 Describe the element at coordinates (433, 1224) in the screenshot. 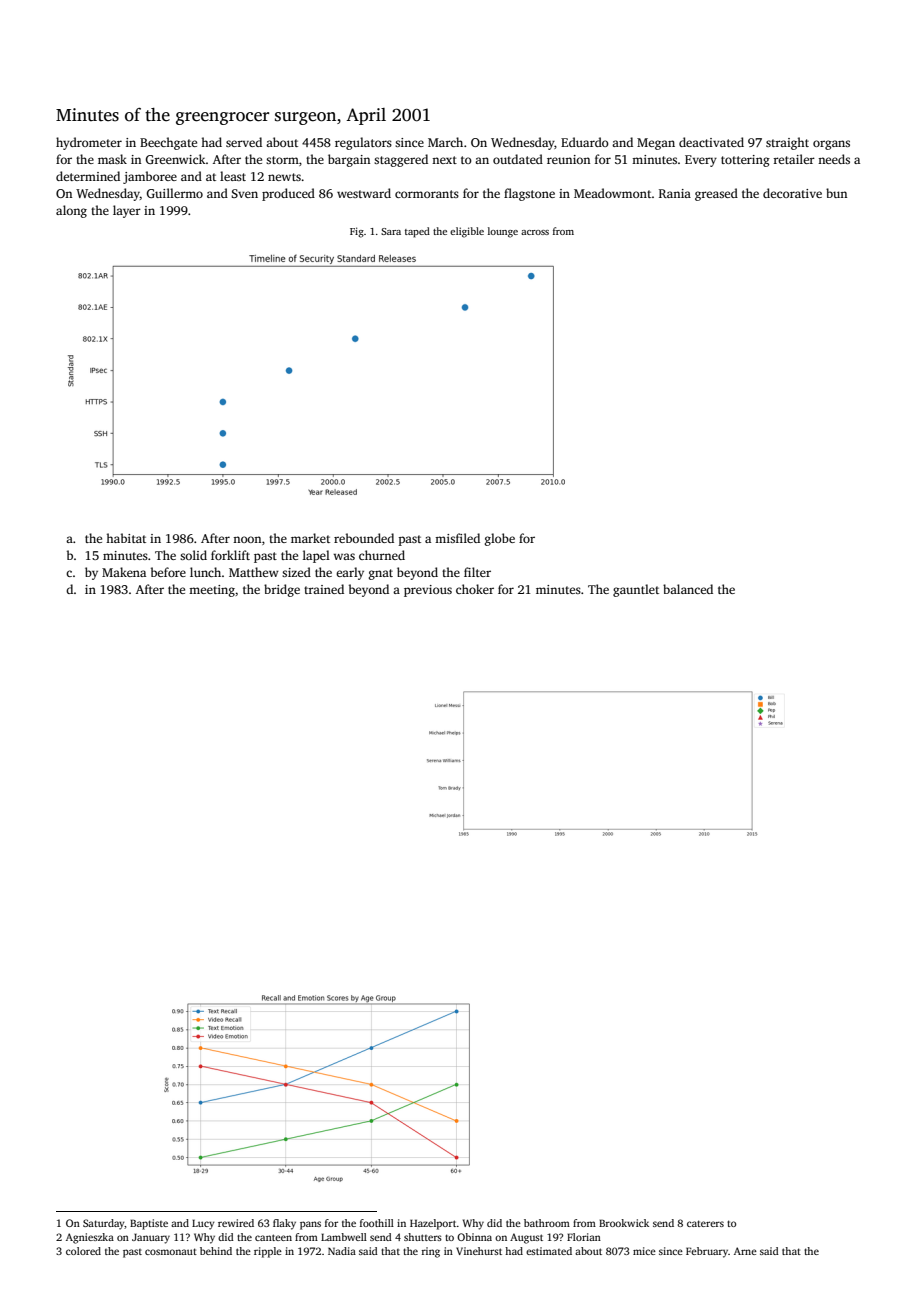

I see `Hazelport` at that location.
